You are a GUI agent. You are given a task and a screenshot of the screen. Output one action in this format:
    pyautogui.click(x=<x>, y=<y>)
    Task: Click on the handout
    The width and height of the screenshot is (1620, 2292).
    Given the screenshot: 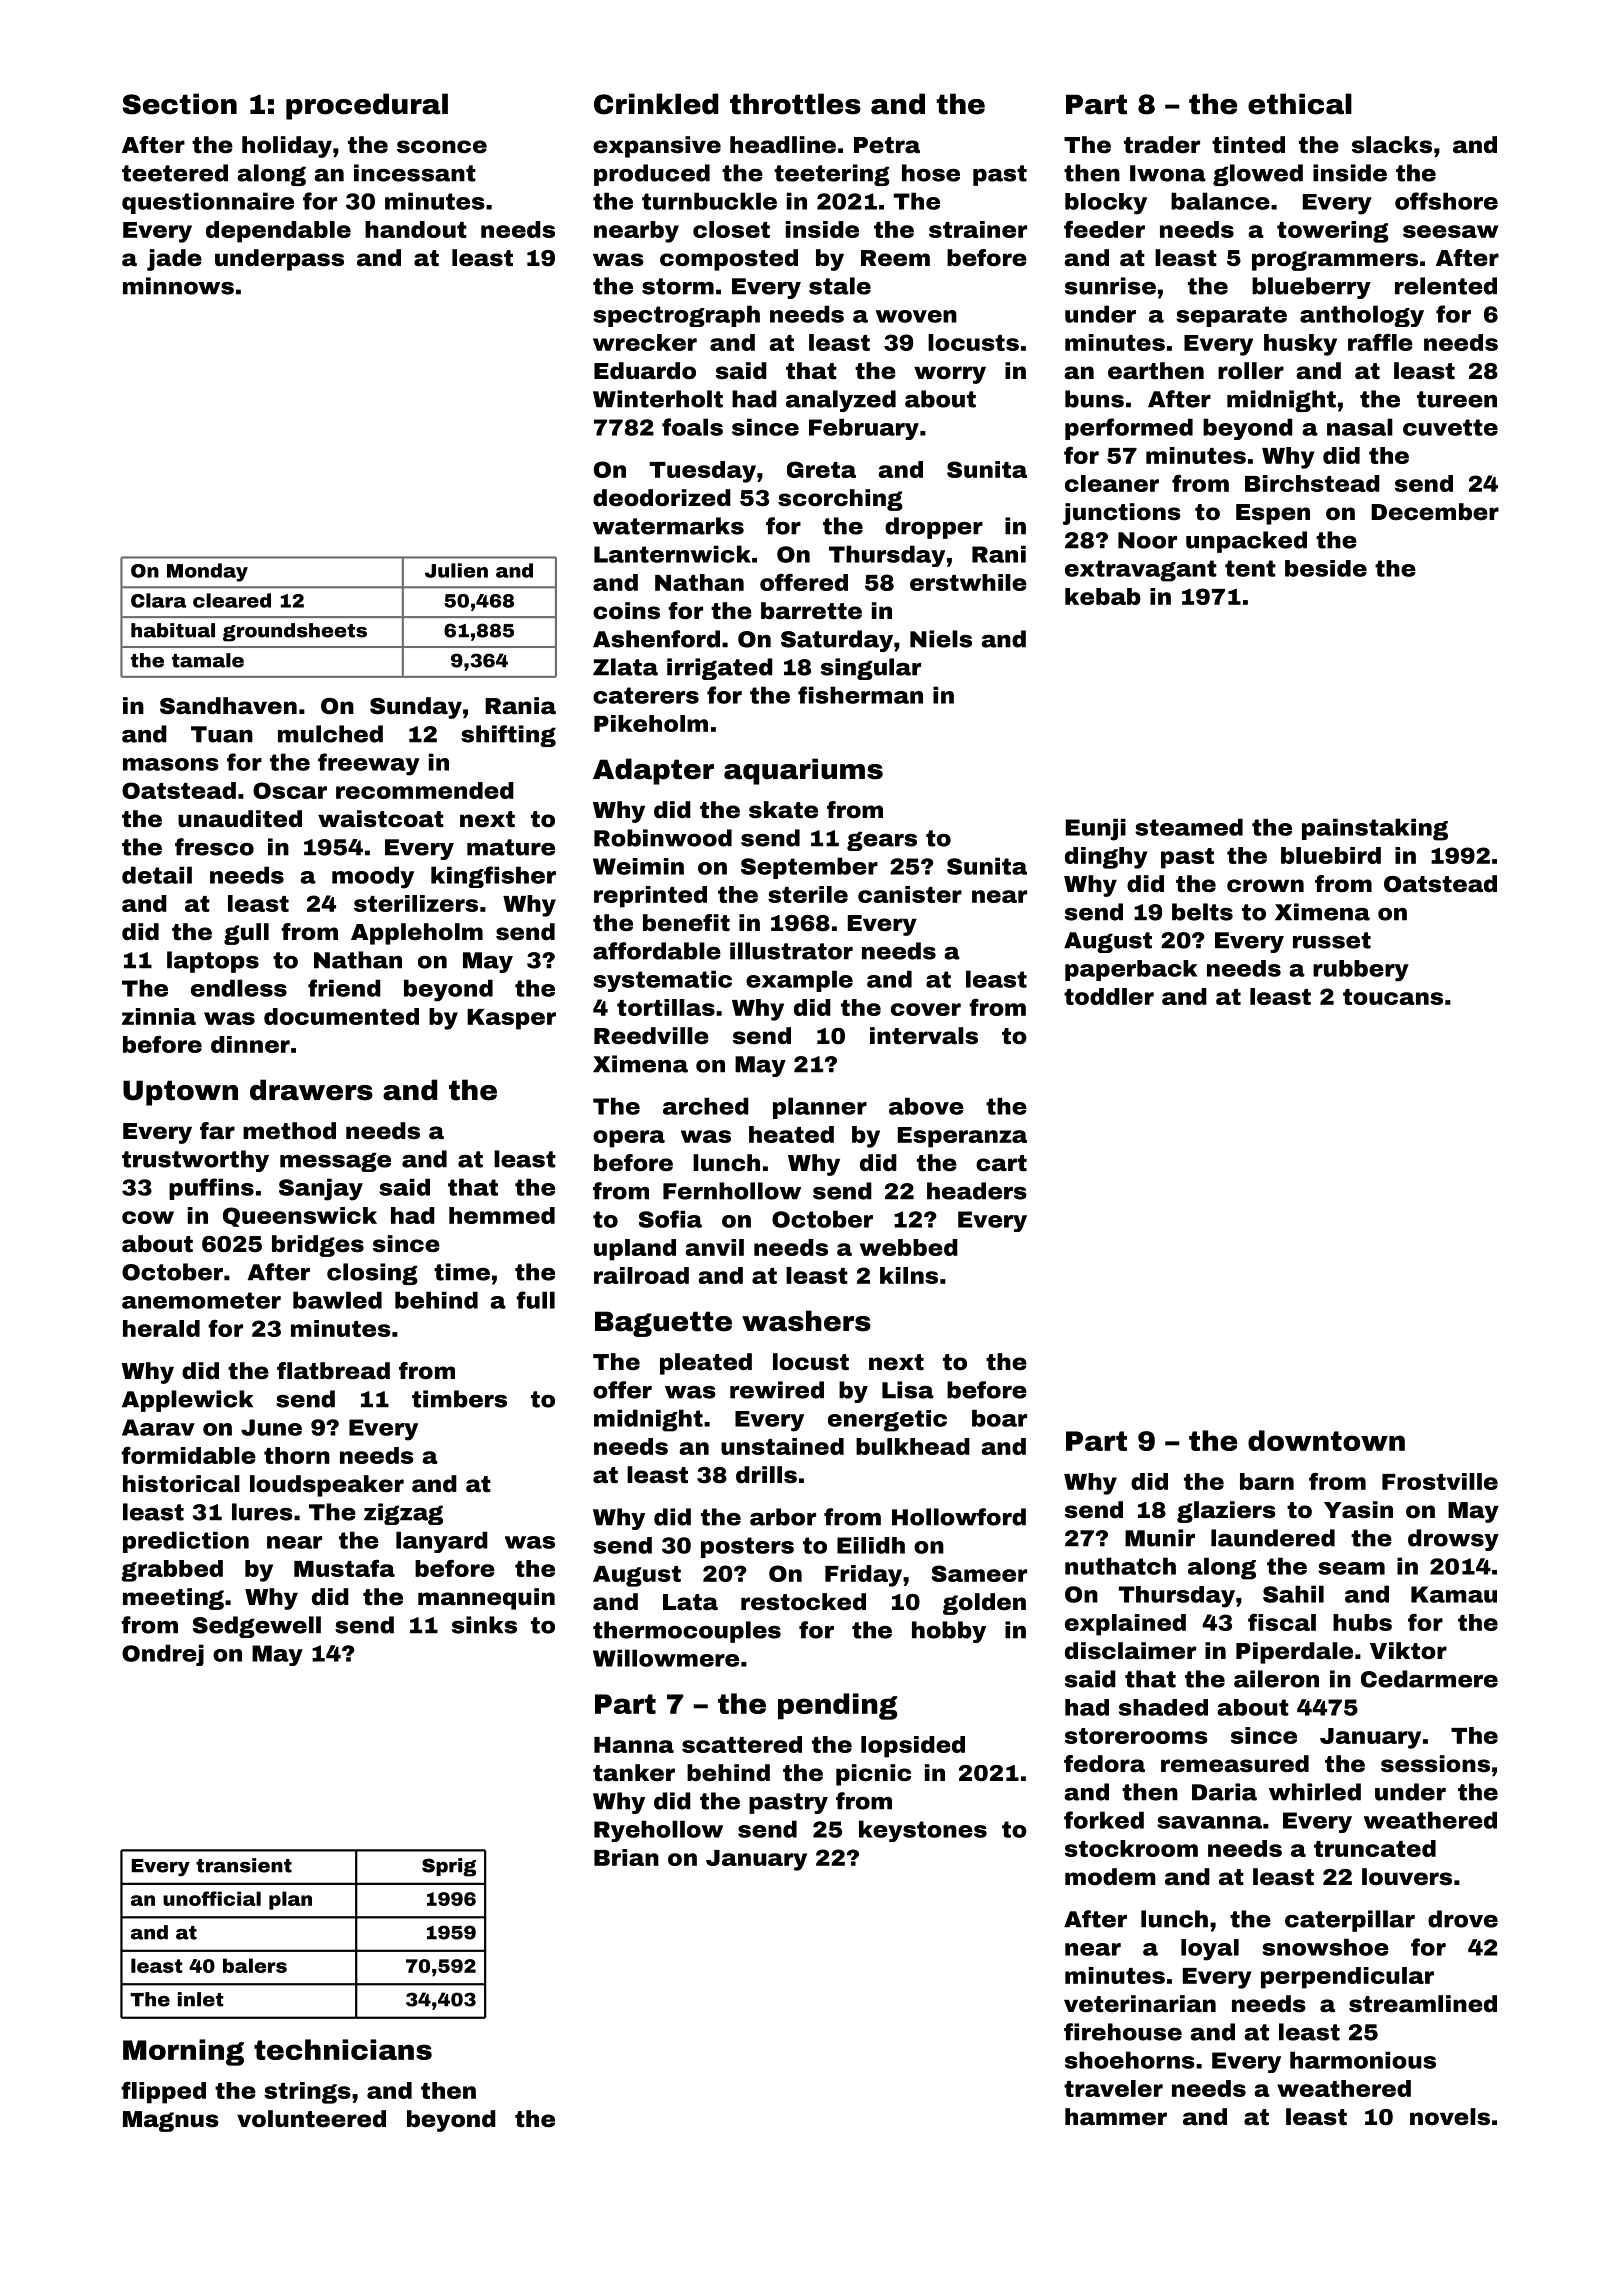 What is the action you would take?
    pyautogui.click(x=416, y=229)
